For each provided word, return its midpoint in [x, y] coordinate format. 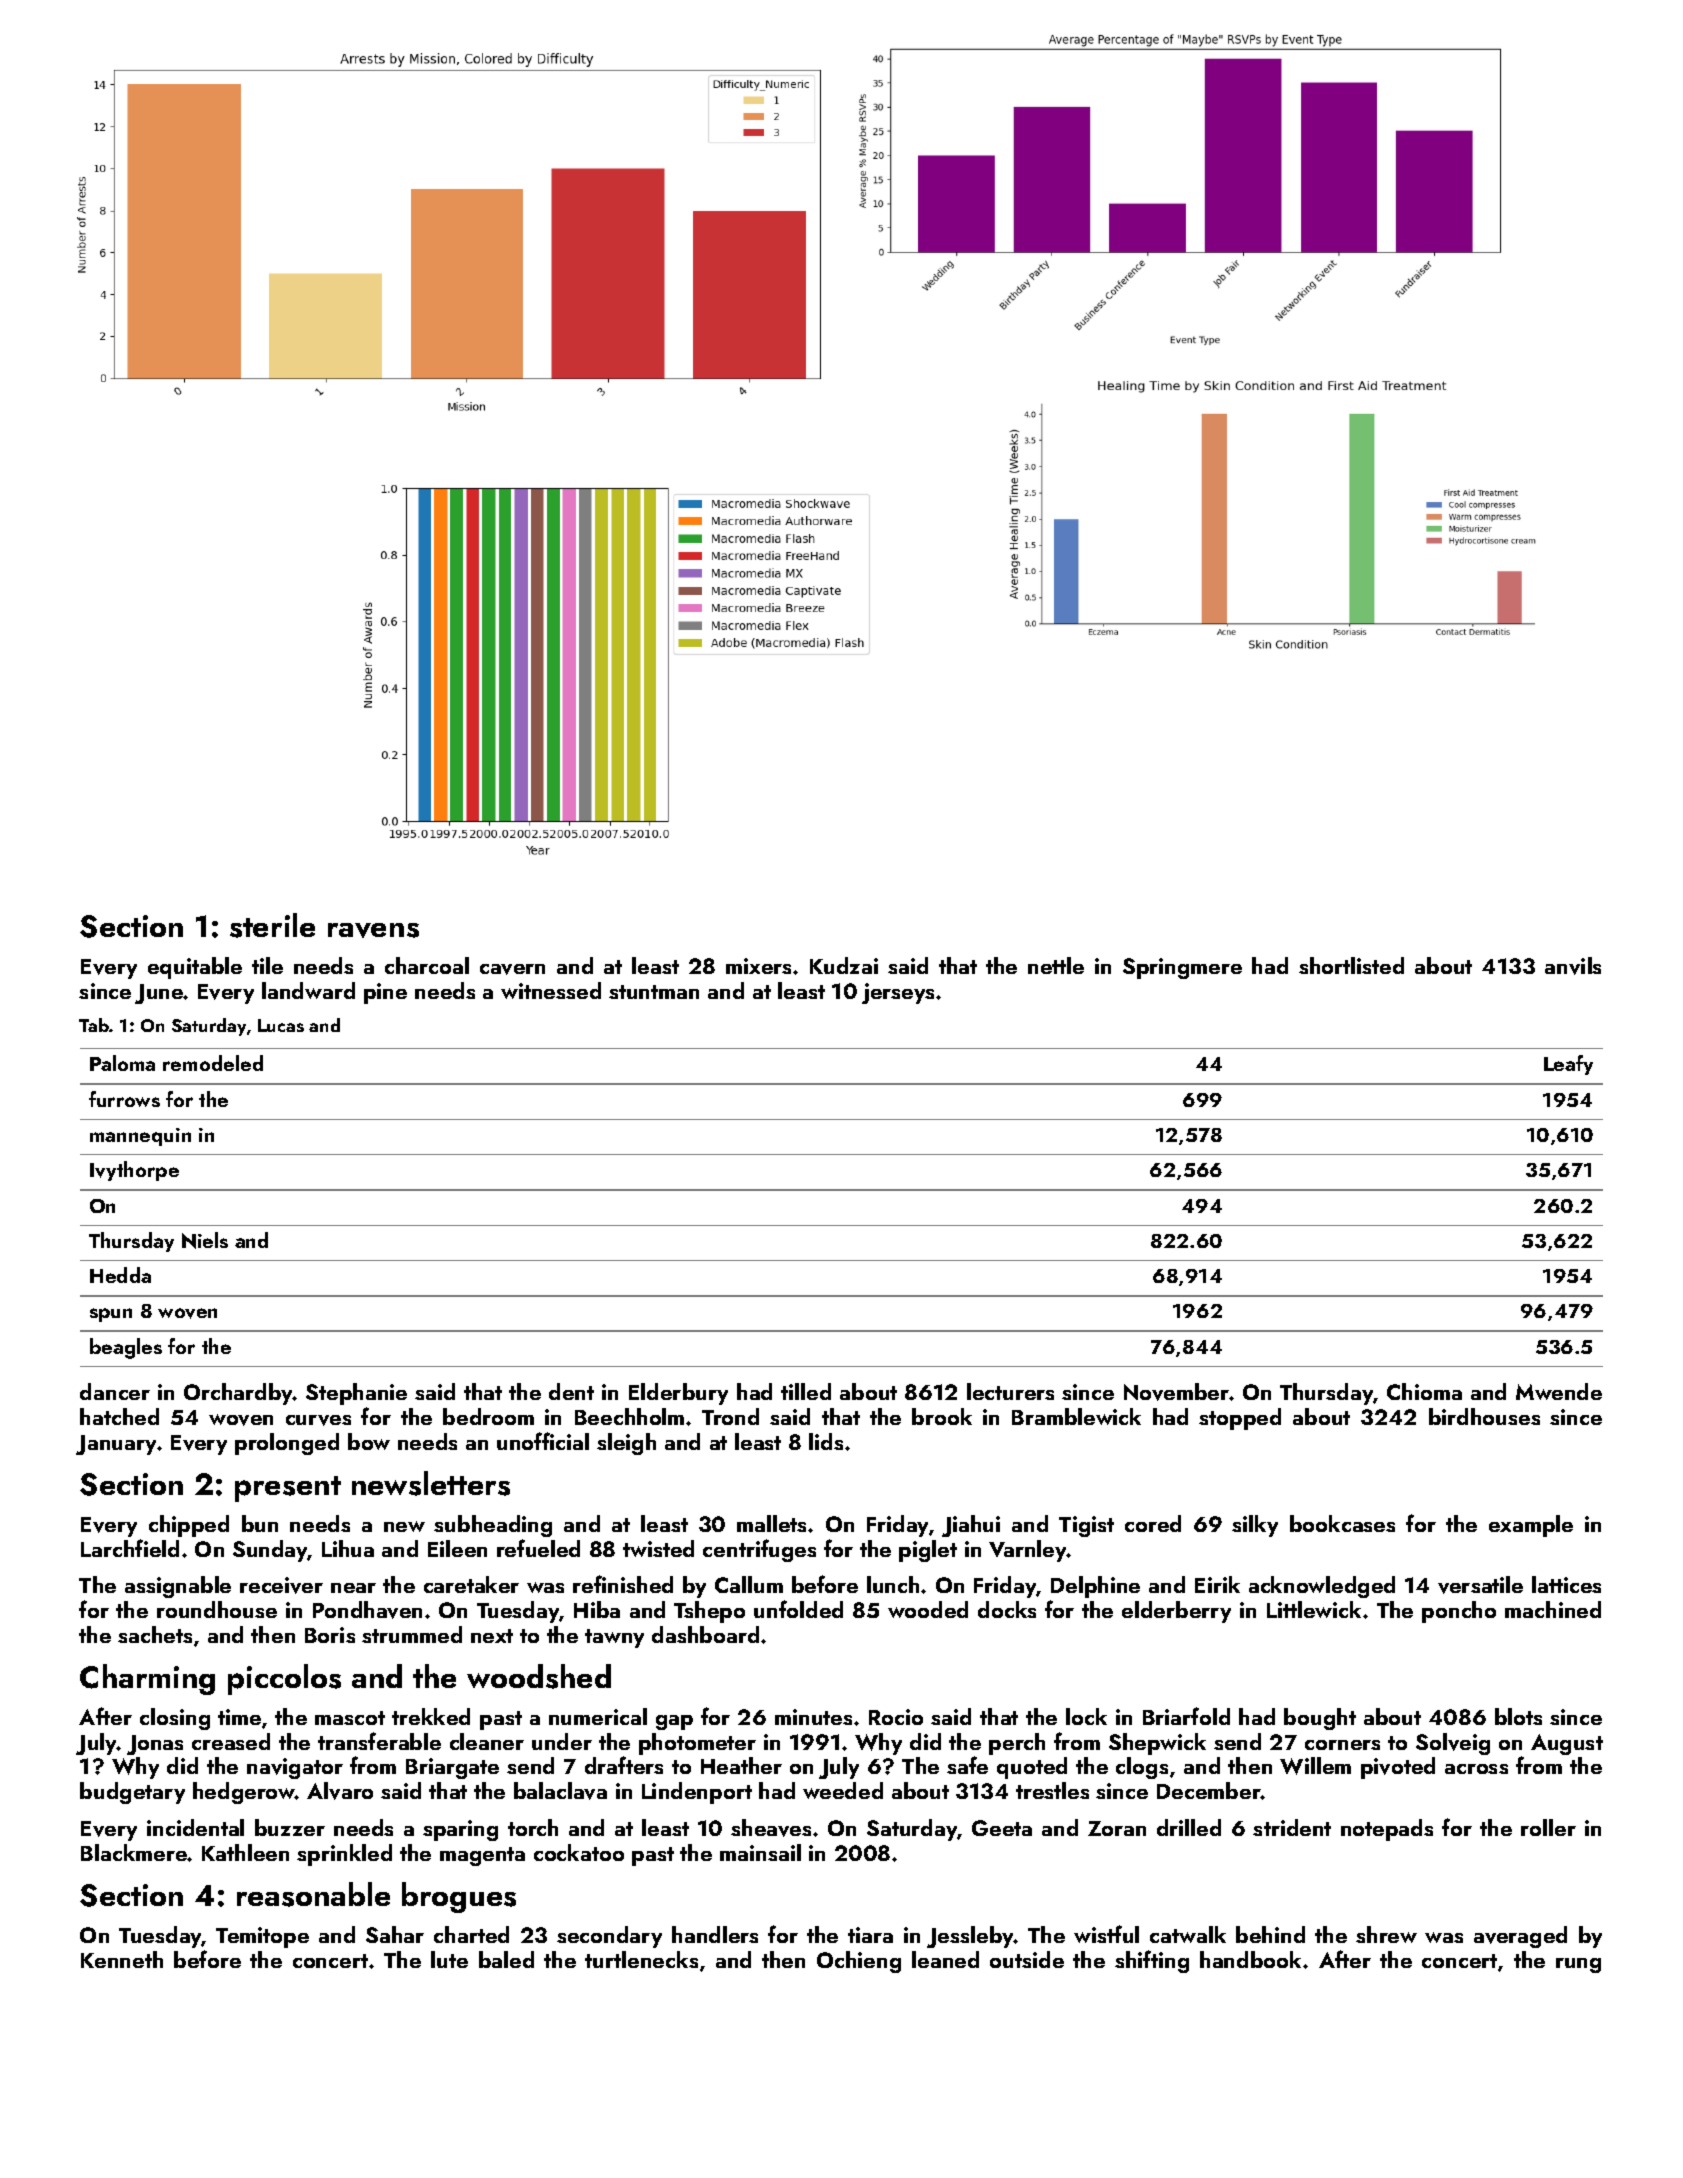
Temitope [262, 1937]
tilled [806, 1391]
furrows [124, 1099]
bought [1320, 1719]
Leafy [1568, 1065]
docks [1007, 1609]
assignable [178, 1587]
